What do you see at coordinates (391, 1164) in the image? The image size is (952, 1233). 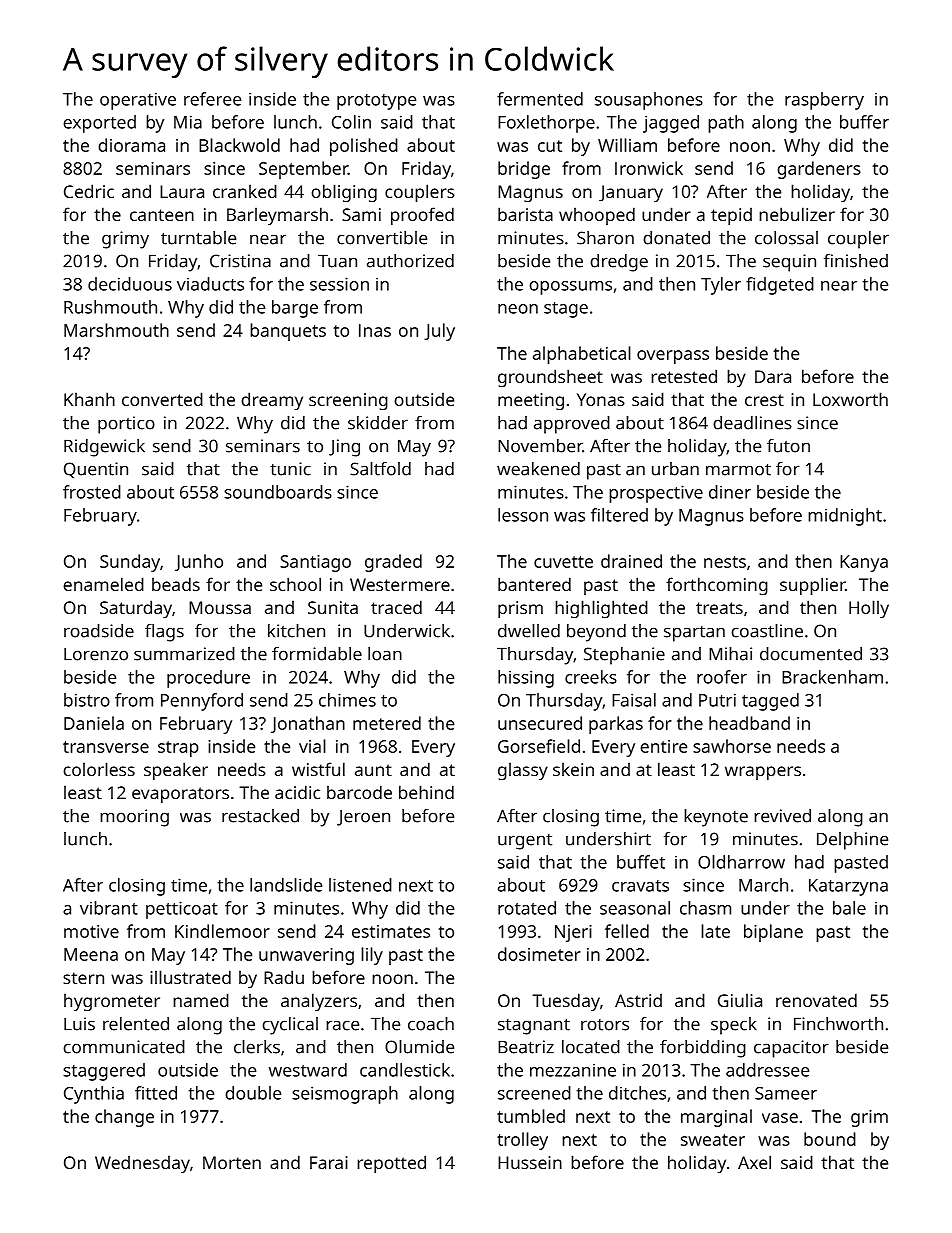 I see `repotted` at bounding box center [391, 1164].
